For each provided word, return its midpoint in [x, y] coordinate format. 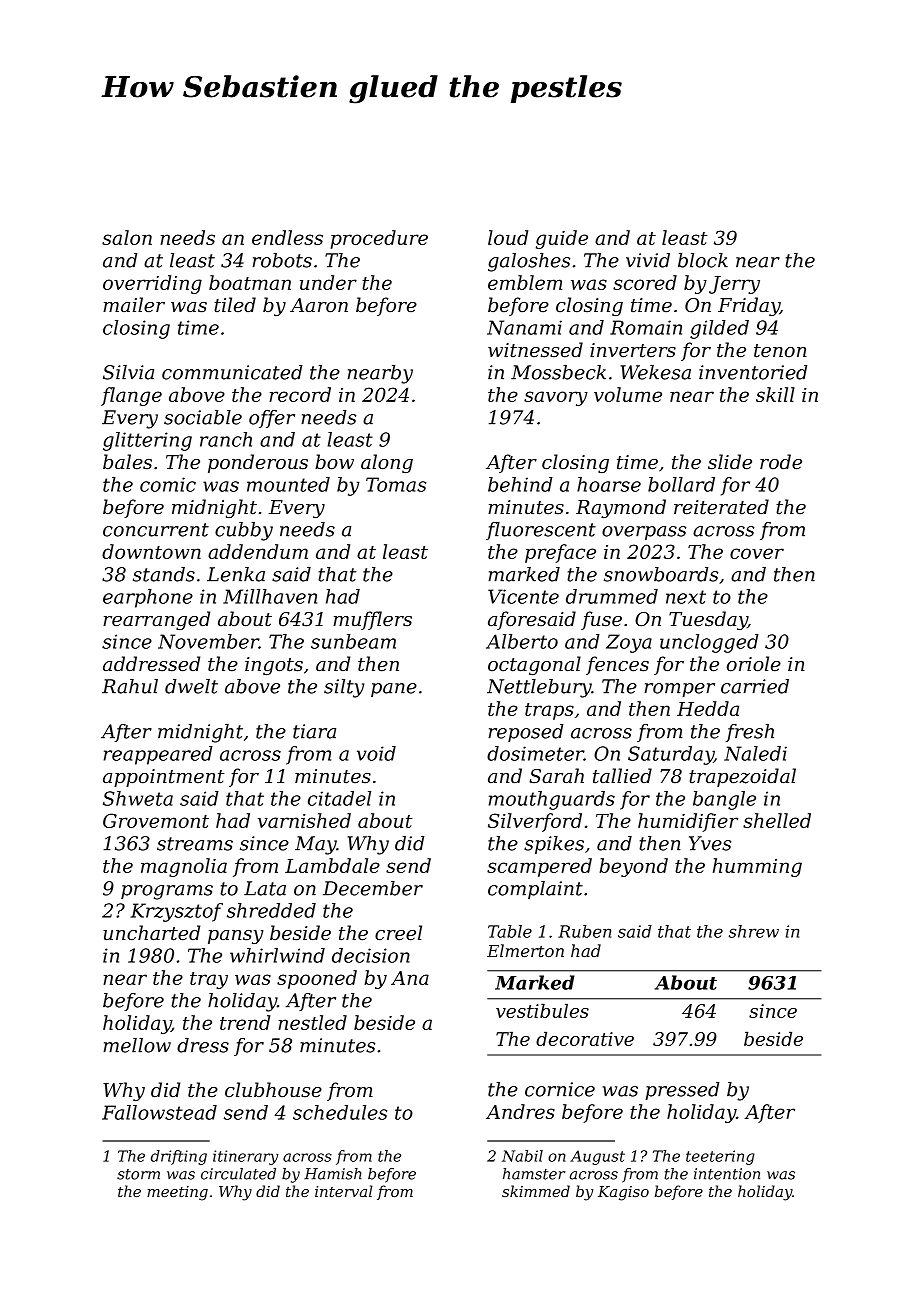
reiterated [721, 507]
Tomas [396, 484]
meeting [177, 1193]
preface [560, 553]
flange [131, 396]
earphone [148, 598]
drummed [612, 596]
